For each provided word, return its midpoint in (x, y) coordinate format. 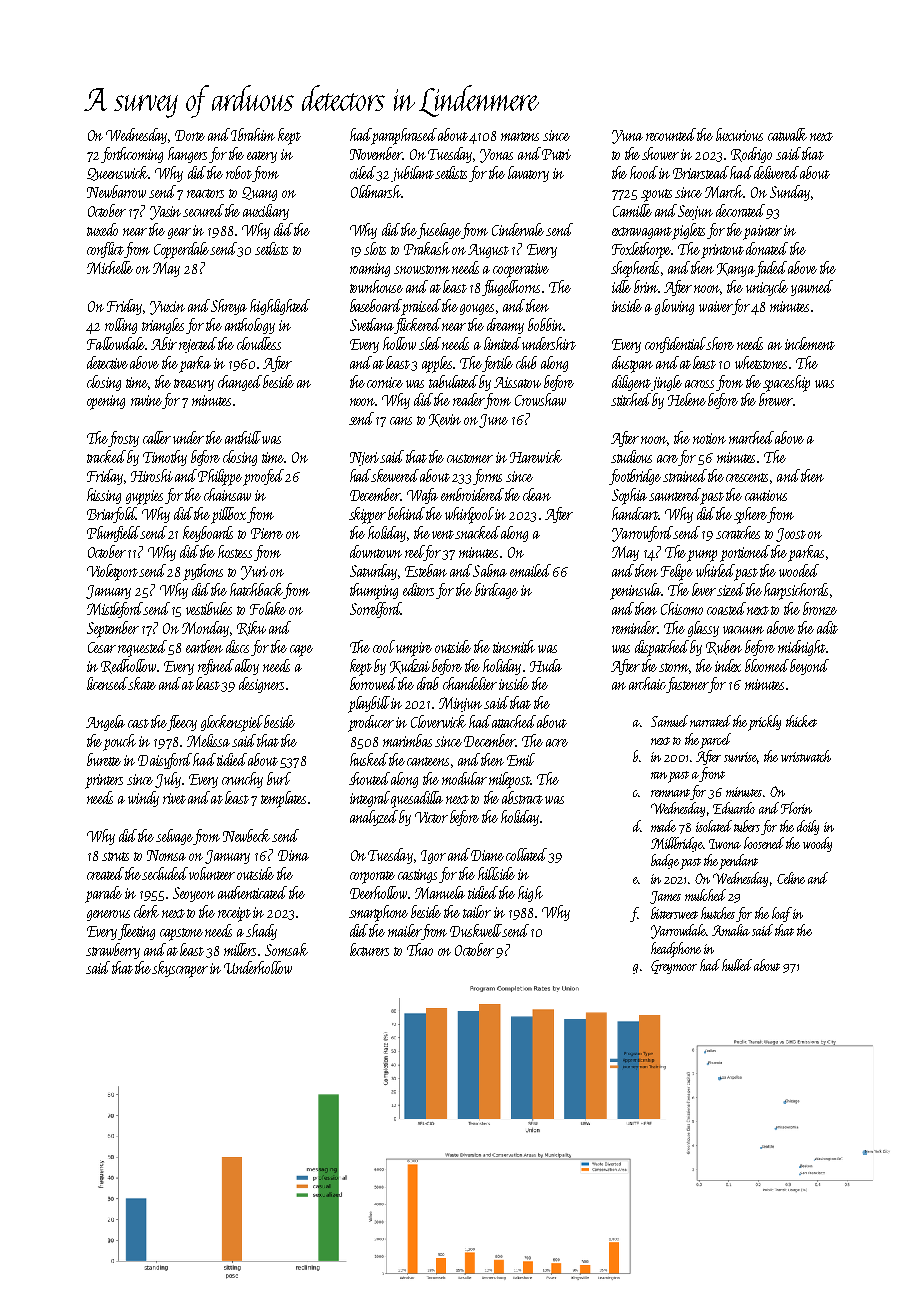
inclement (810, 343)
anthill (243, 437)
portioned (745, 553)
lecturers (369, 949)
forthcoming (132, 155)
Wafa (422, 496)
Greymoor (674, 967)
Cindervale (518, 229)
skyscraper (180, 969)
